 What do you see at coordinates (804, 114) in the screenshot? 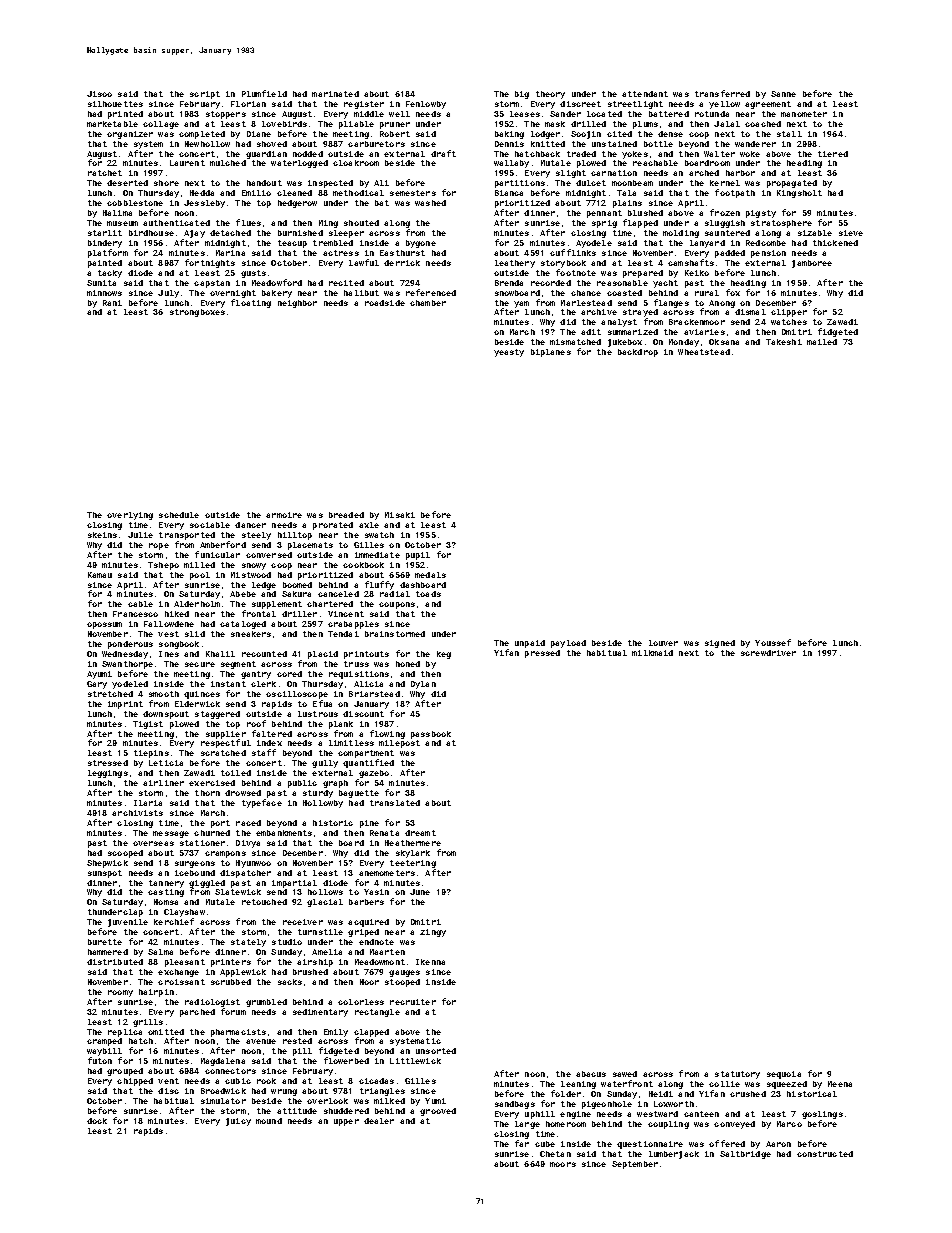
I see `manometer` at bounding box center [804, 114].
